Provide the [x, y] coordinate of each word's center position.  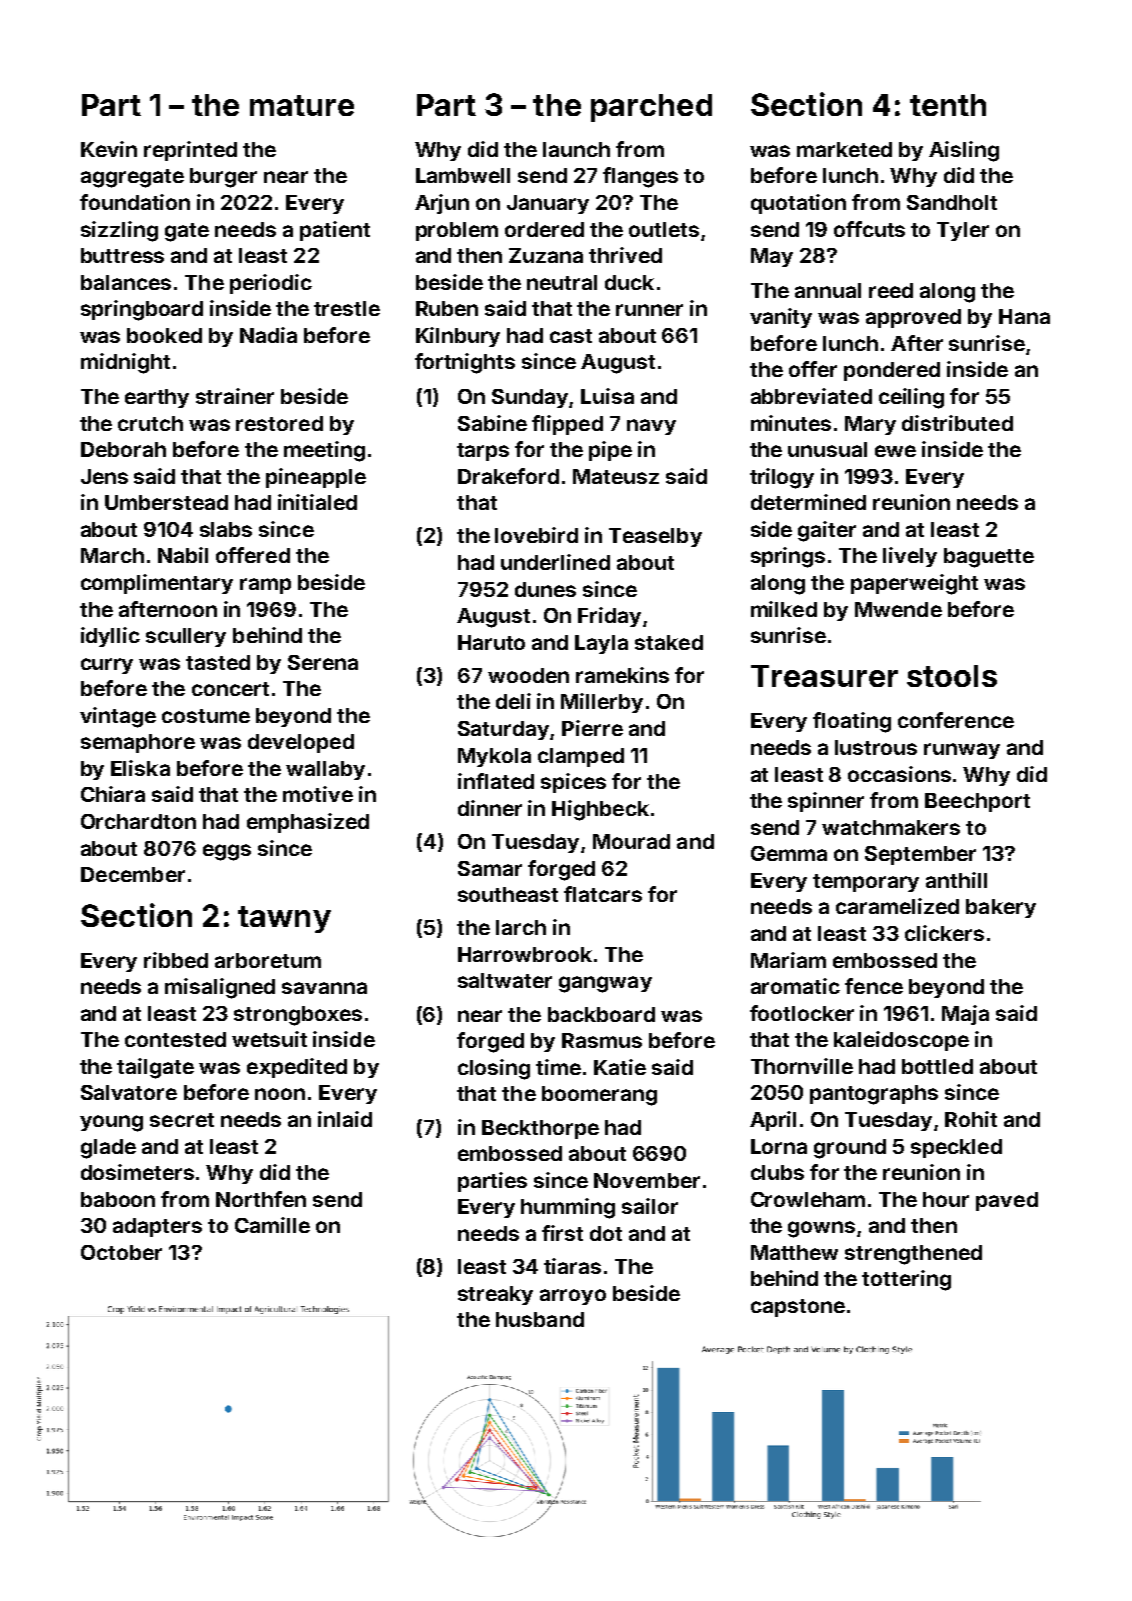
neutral [562, 282]
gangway [605, 984]
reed [891, 290]
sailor [650, 1206]
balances [126, 282]
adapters [157, 1227]
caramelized [897, 906]
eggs [227, 852]
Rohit [971, 1119]
